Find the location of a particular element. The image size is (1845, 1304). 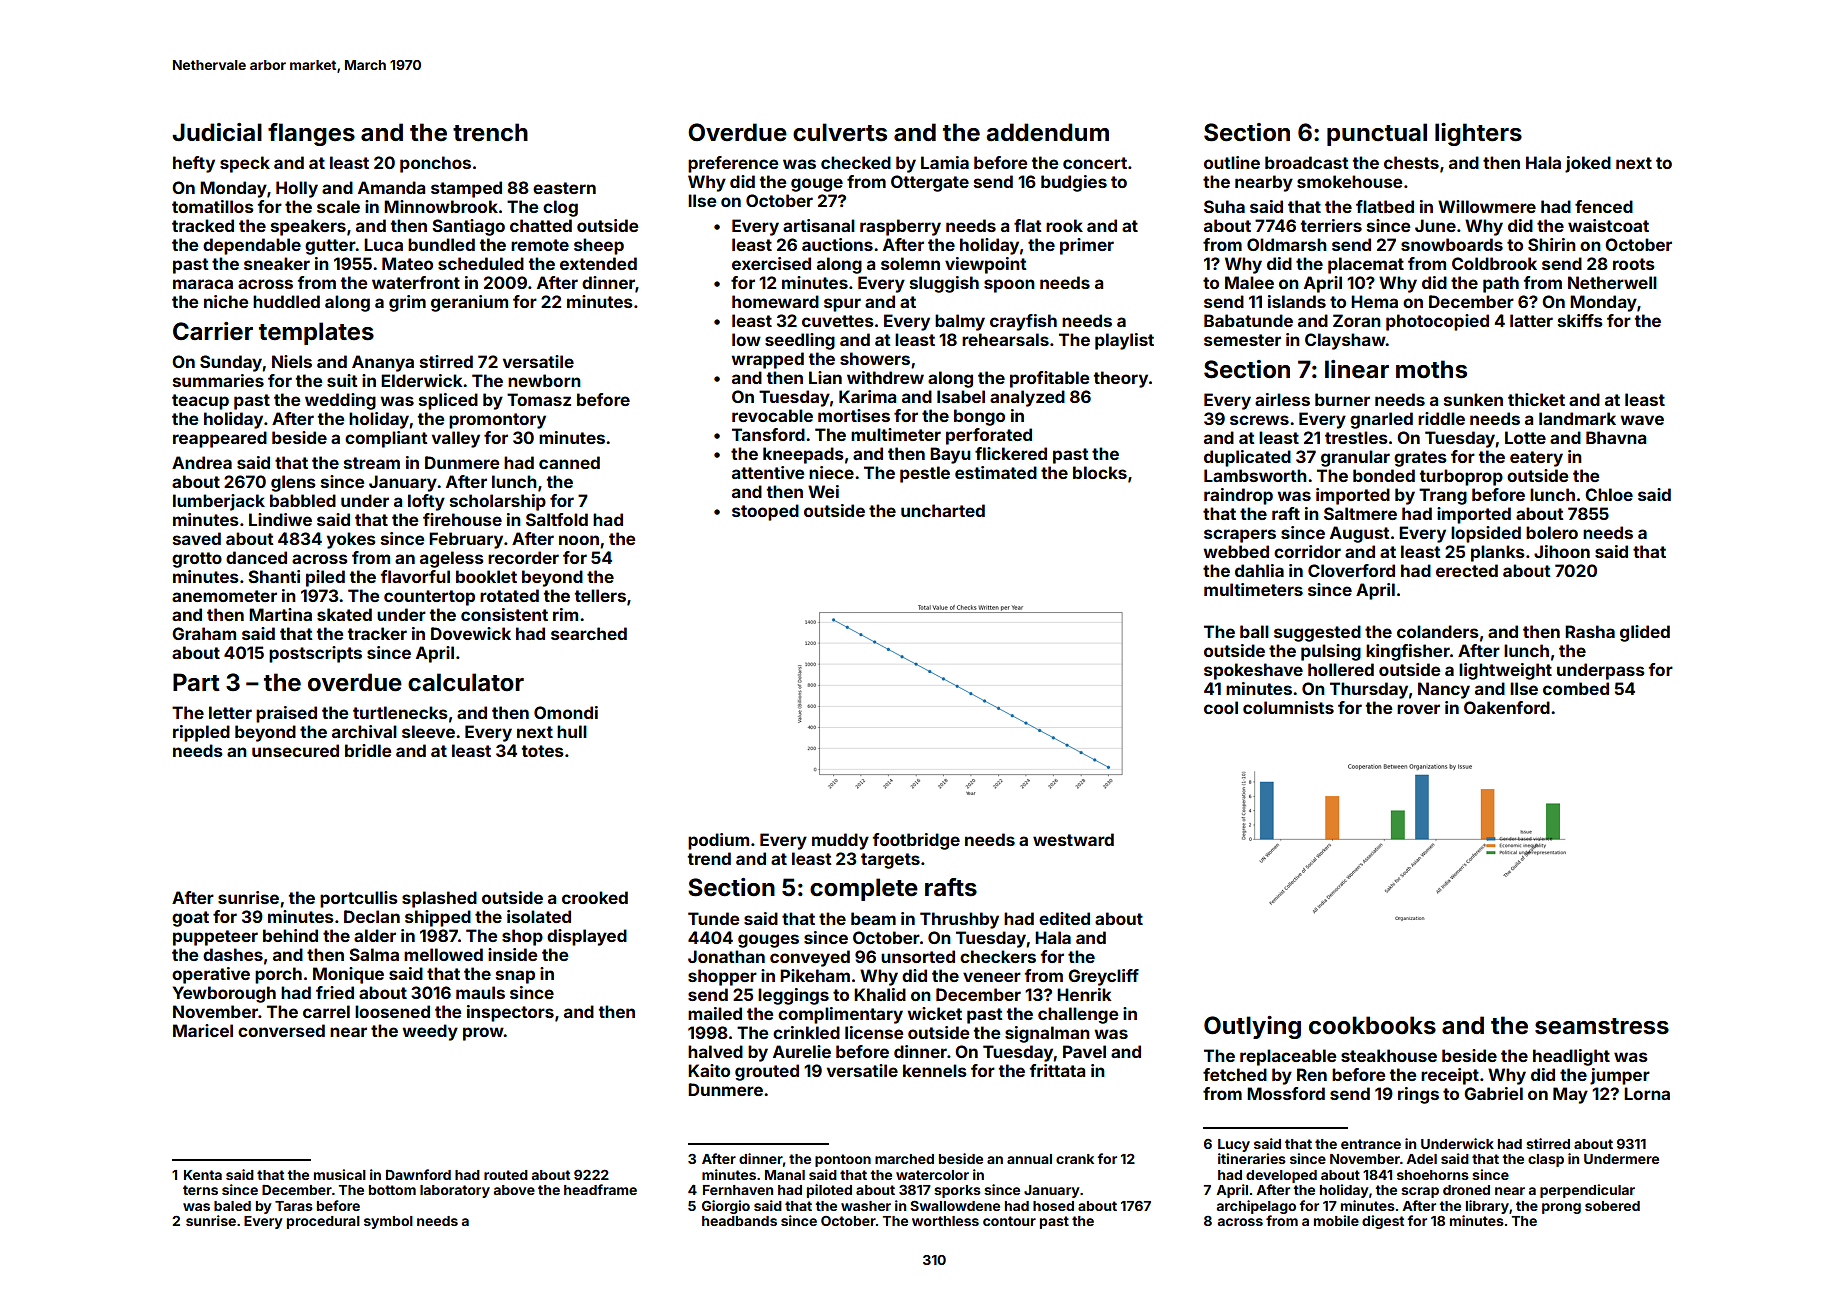

tellers is located at coordinates (600, 595).
